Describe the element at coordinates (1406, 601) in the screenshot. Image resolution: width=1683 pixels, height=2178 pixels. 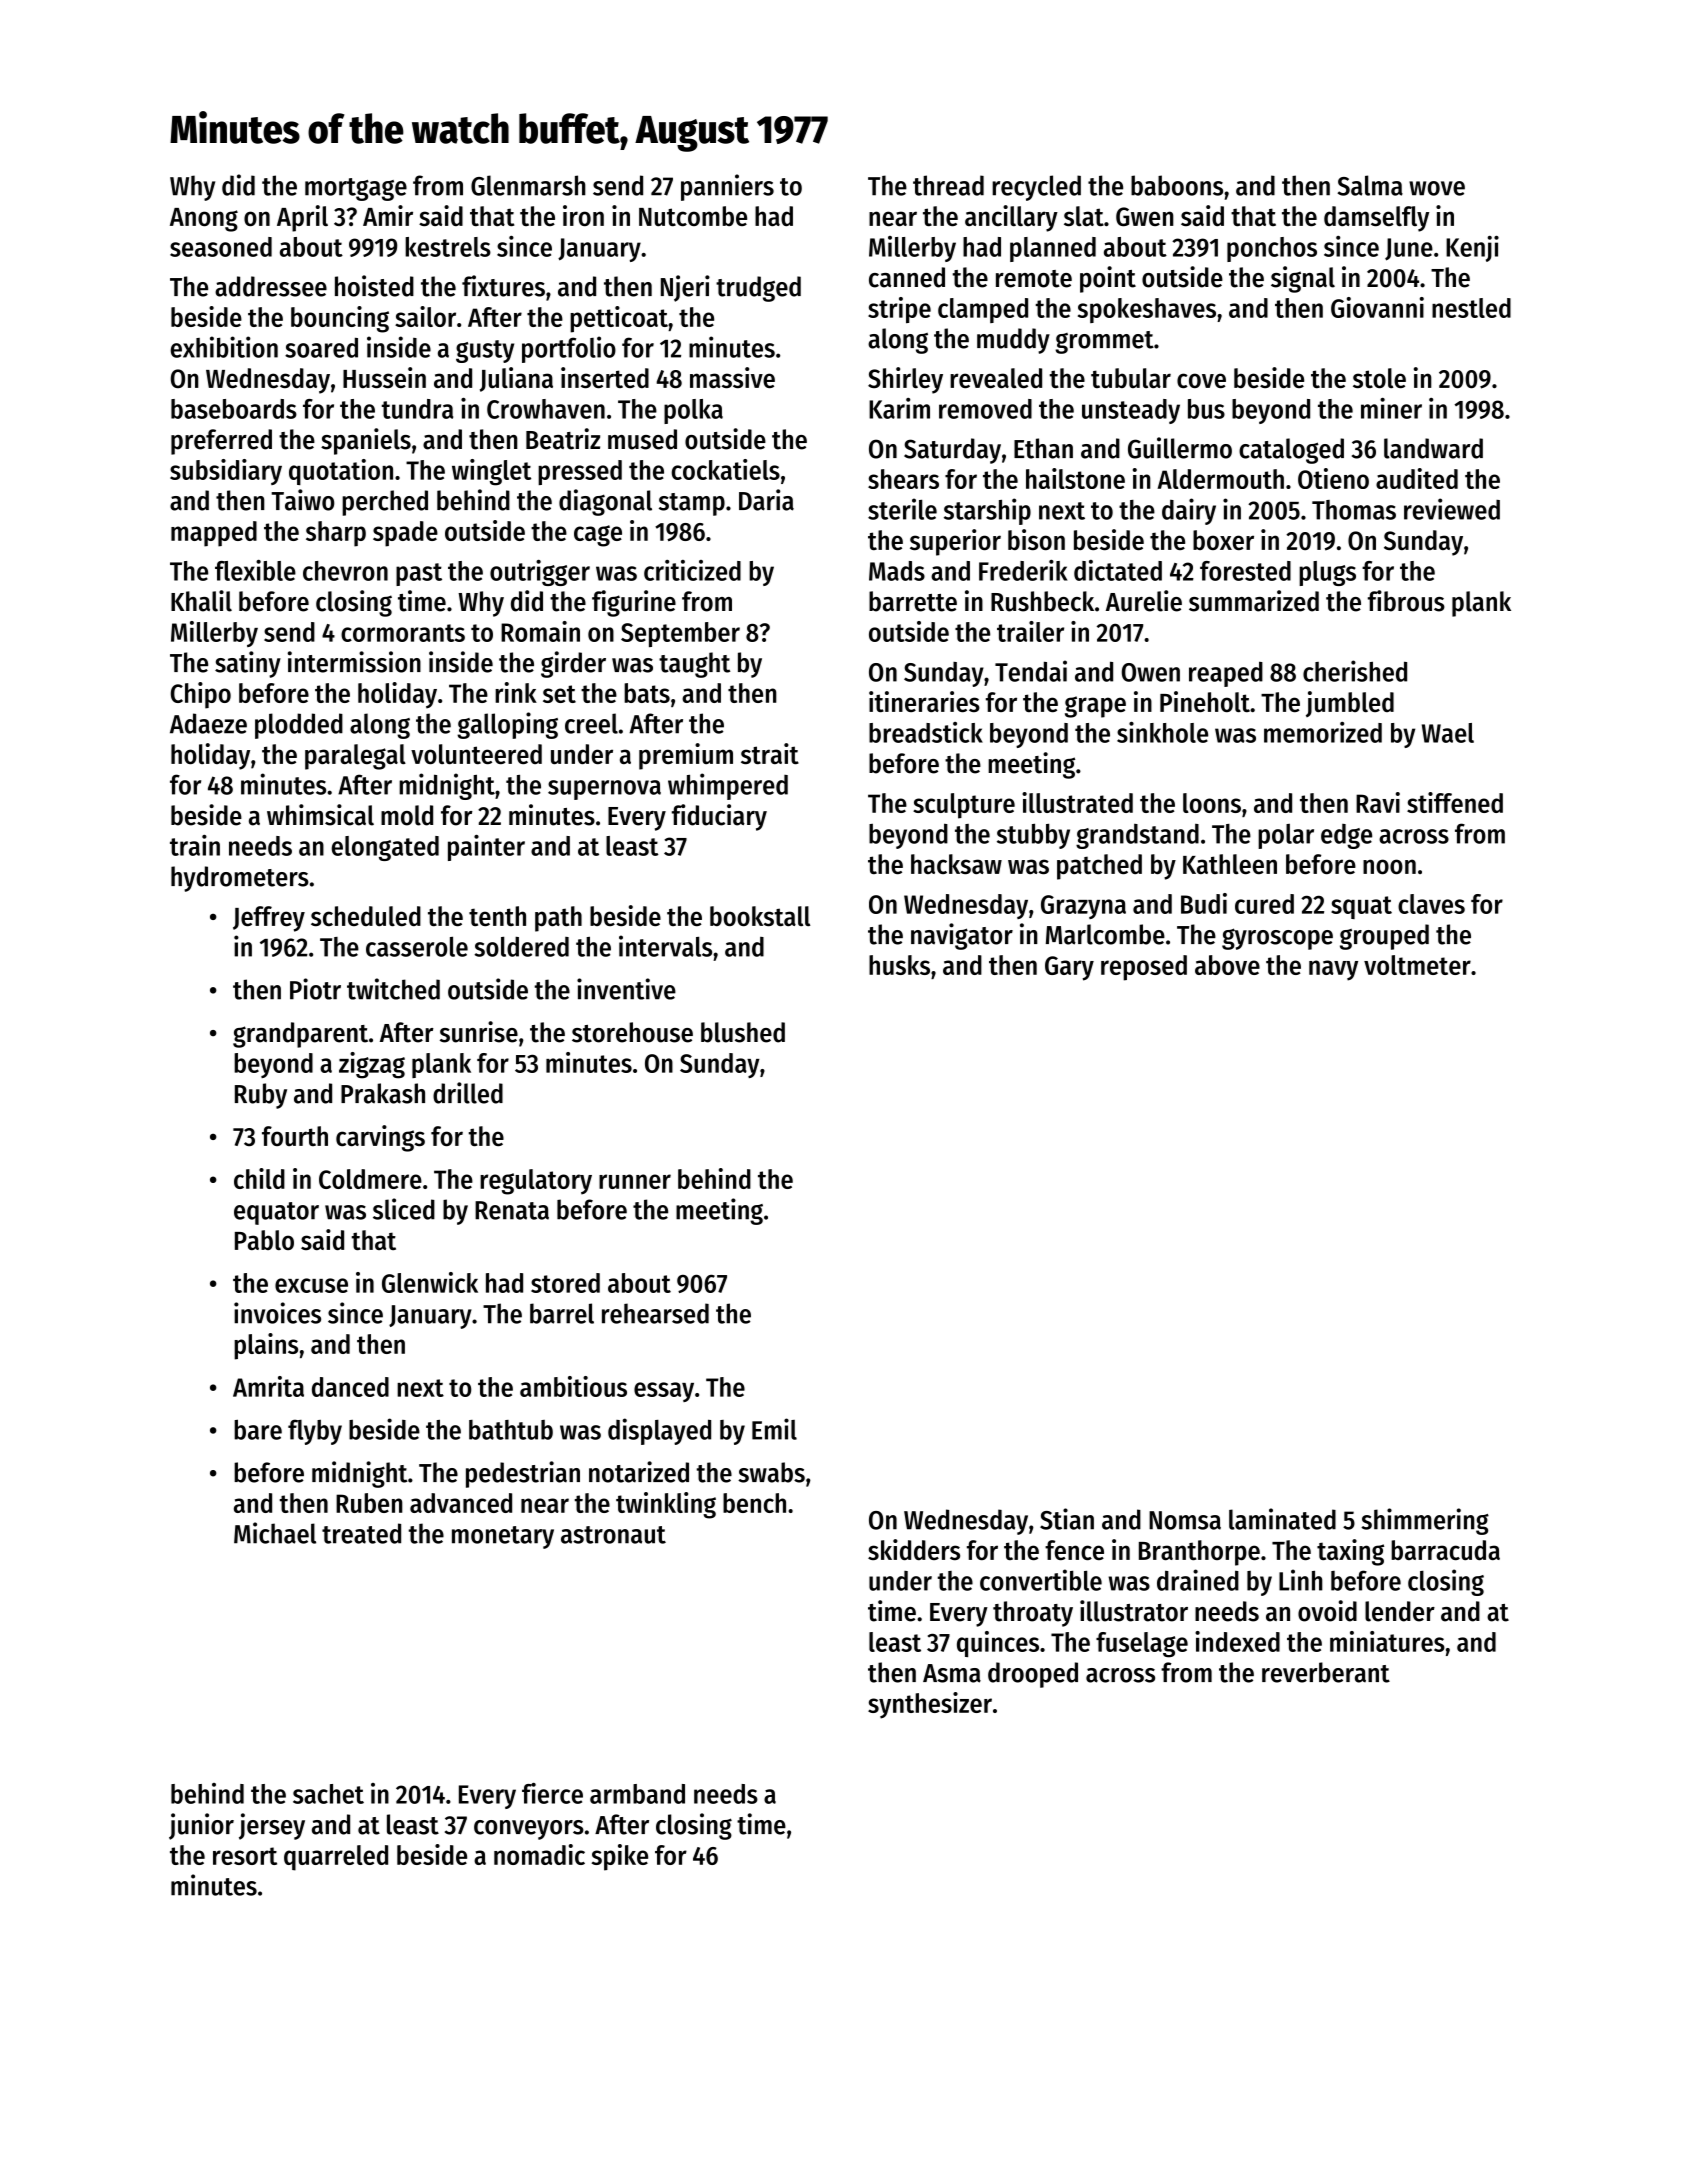
I see `fibrous` at that location.
